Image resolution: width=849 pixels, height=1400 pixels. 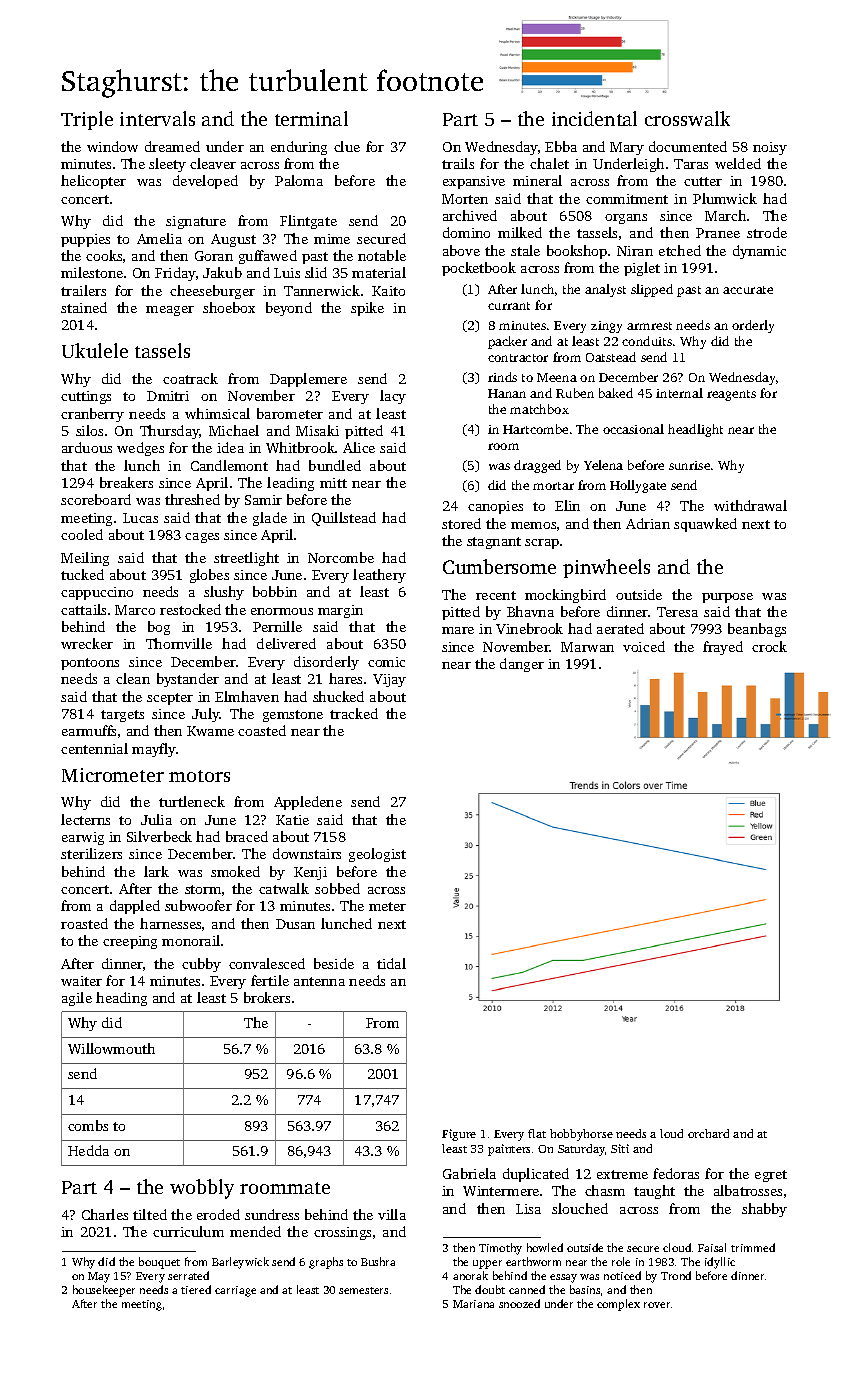 What do you see at coordinates (479, 269) in the screenshot?
I see `pocketbook` at bounding box center [479, 269].
